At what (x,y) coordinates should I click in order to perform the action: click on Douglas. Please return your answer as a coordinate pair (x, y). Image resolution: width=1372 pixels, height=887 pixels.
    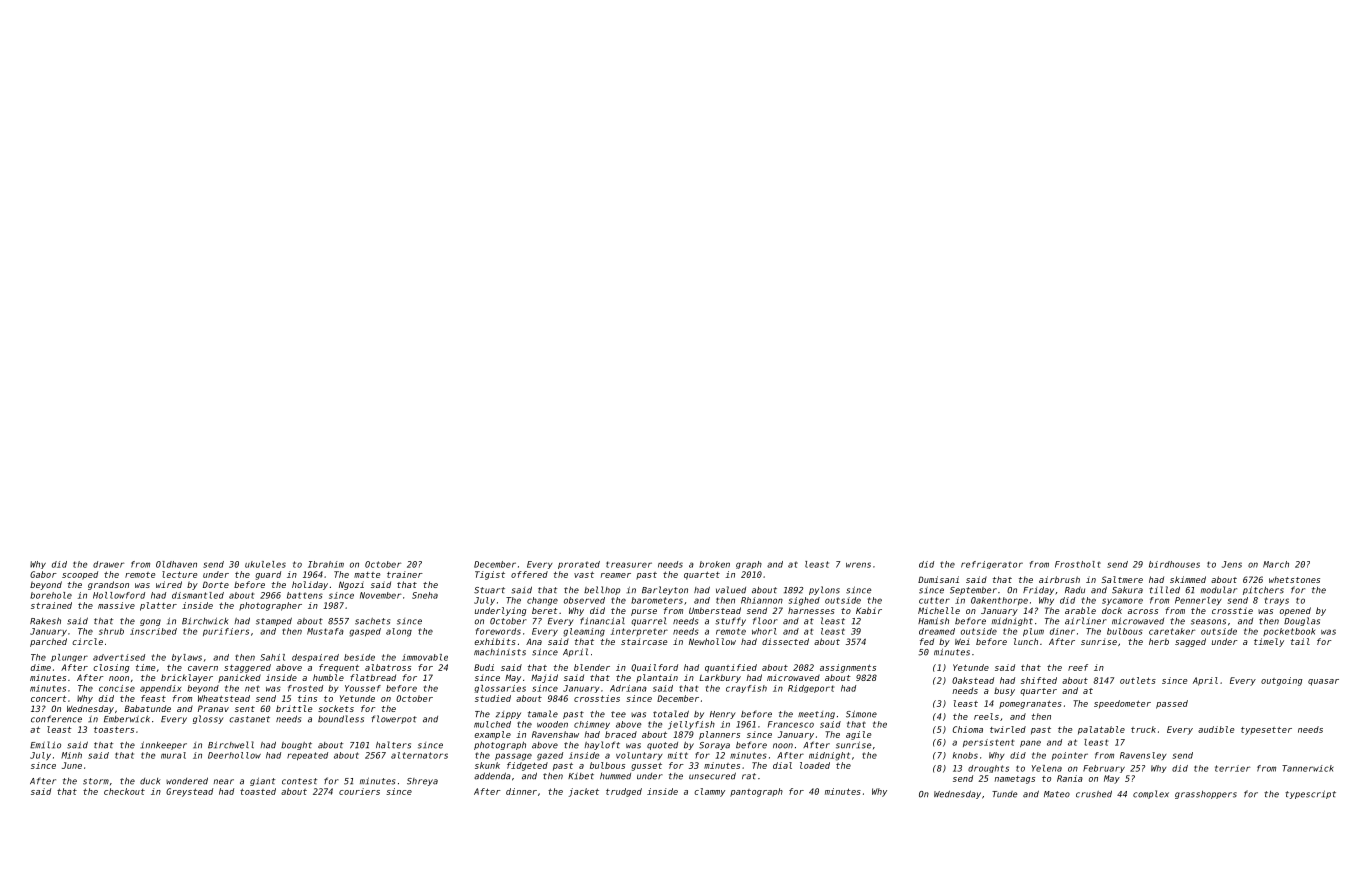
    Looking at the image, I should click on (1302, 621).
